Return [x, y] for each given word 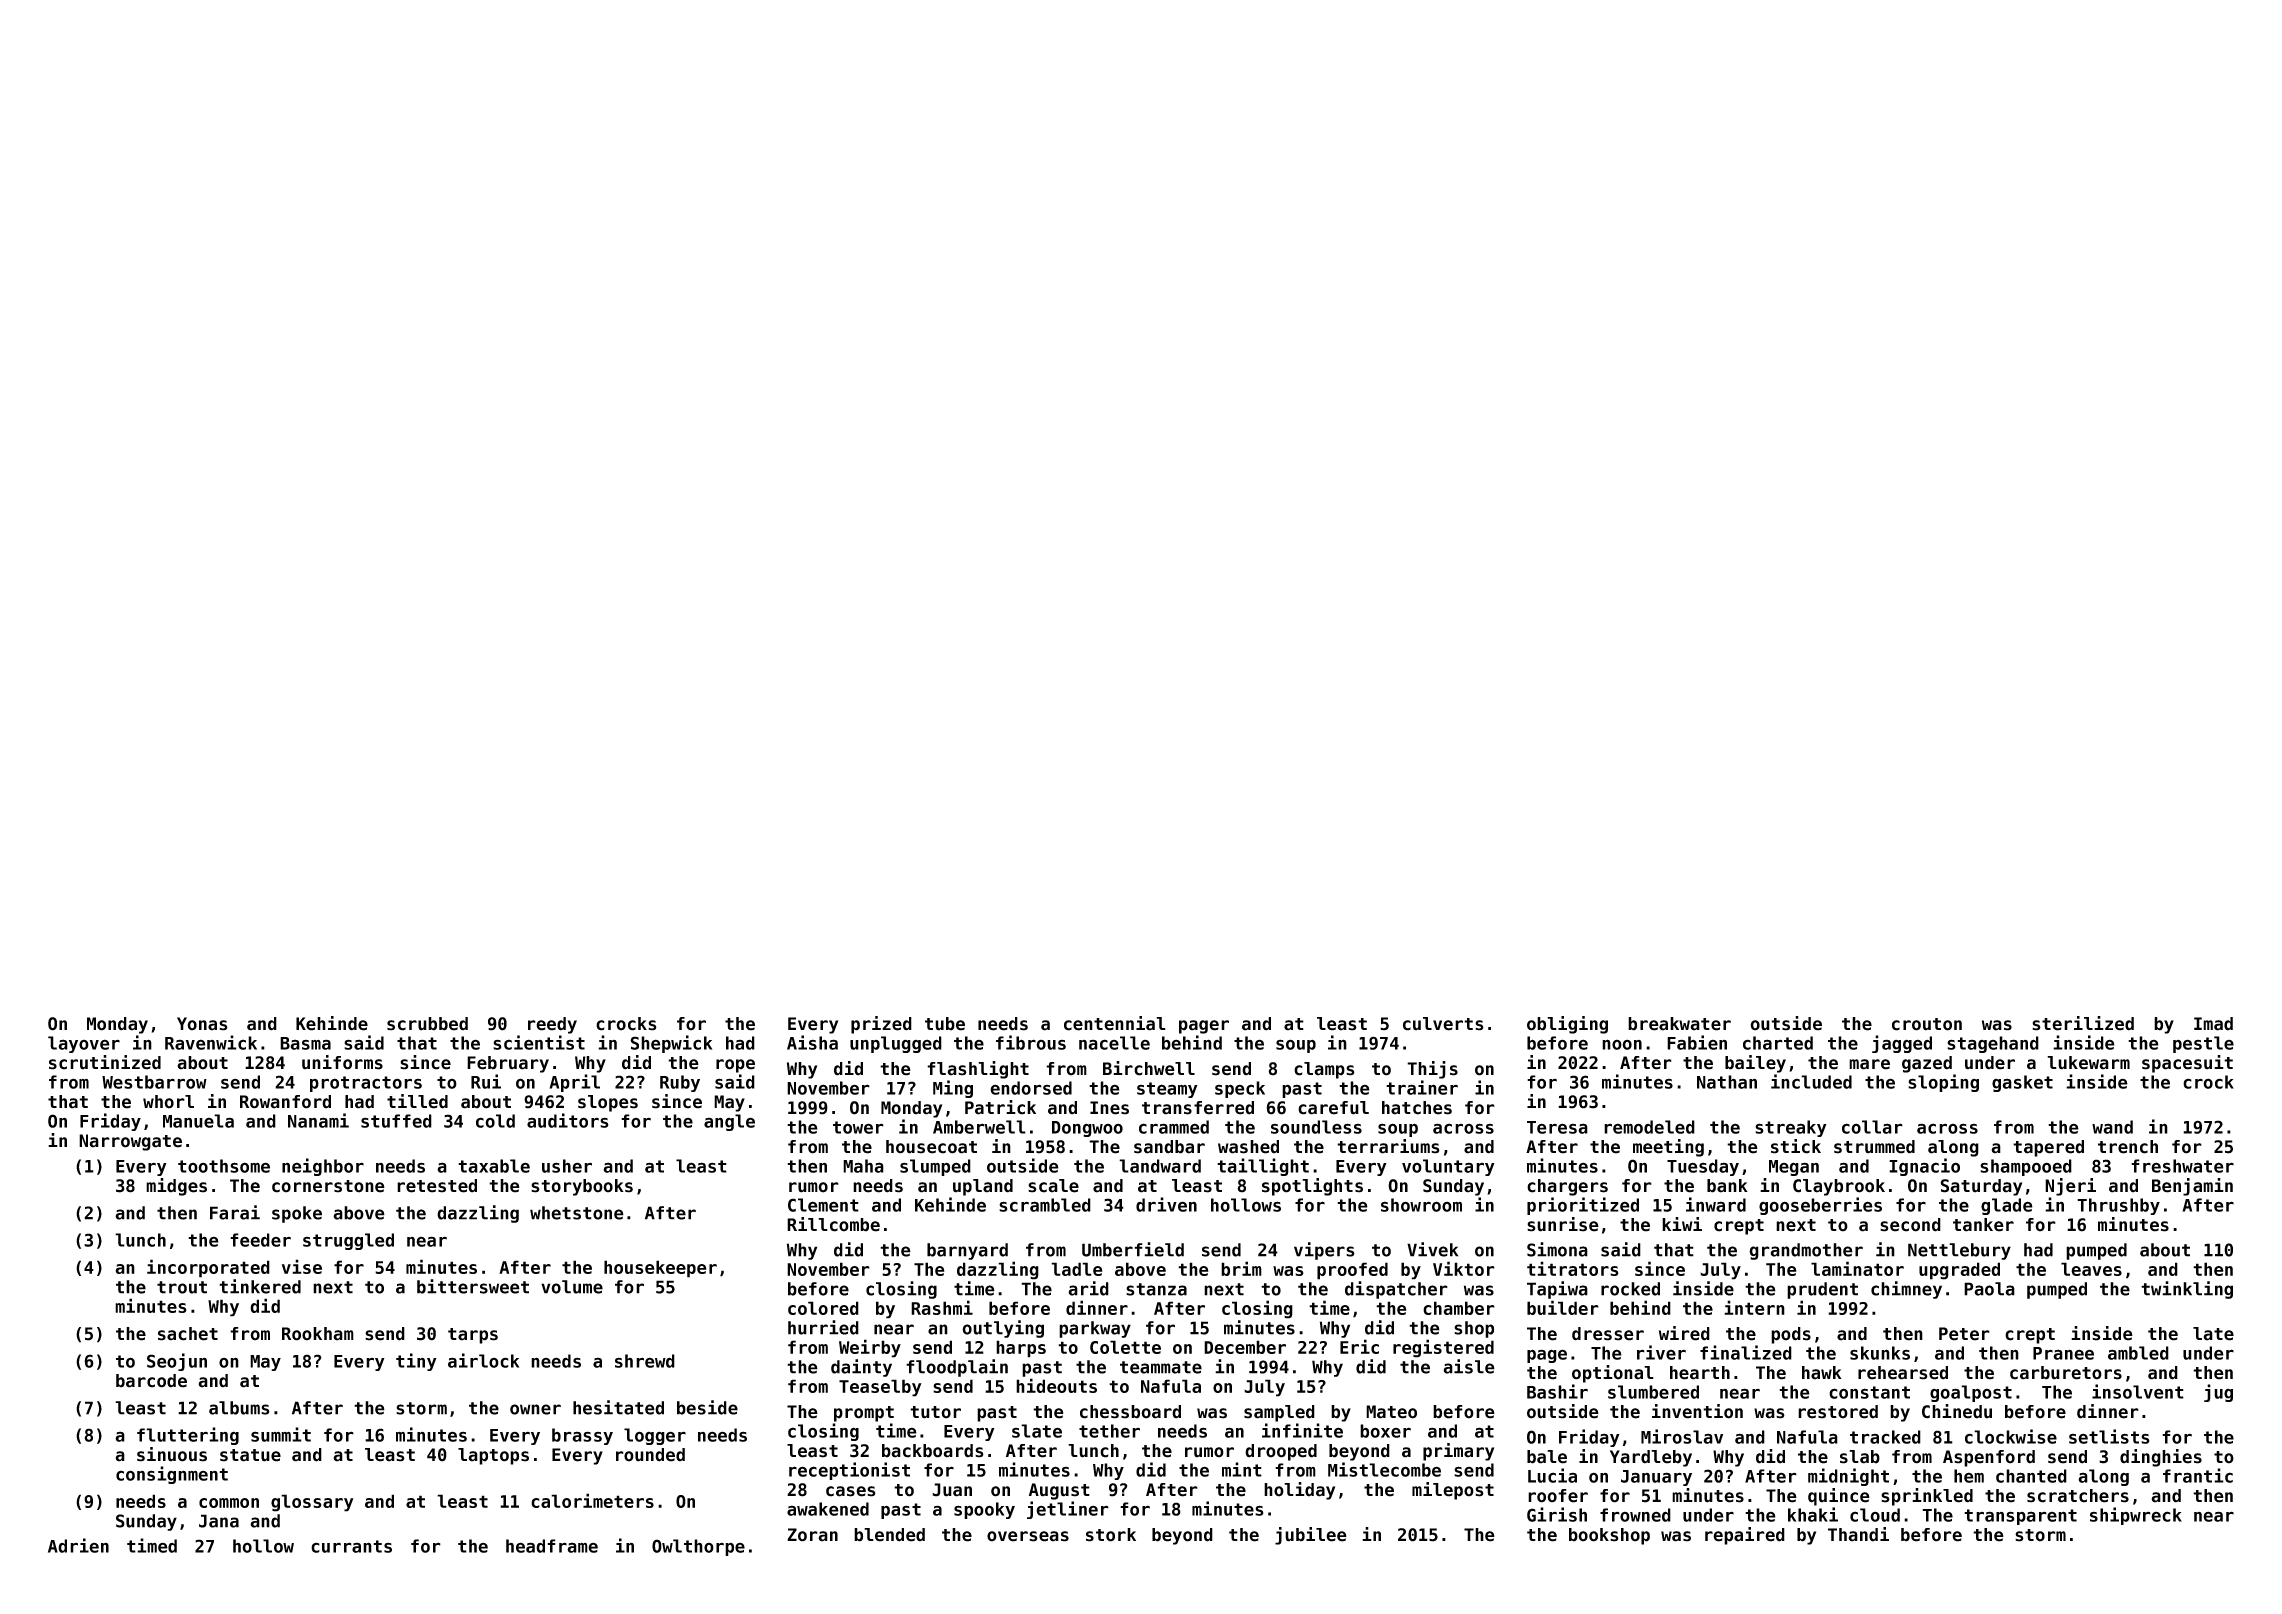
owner [535, 1409]
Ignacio [1924, 1167]
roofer [1558, 1496]
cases [851, 1491]
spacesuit [2187, 1064]
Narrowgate [130, 1142]
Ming [953, 1089]
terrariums [1388, 1146]
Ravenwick [211, 1042]
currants [351, 1546]
